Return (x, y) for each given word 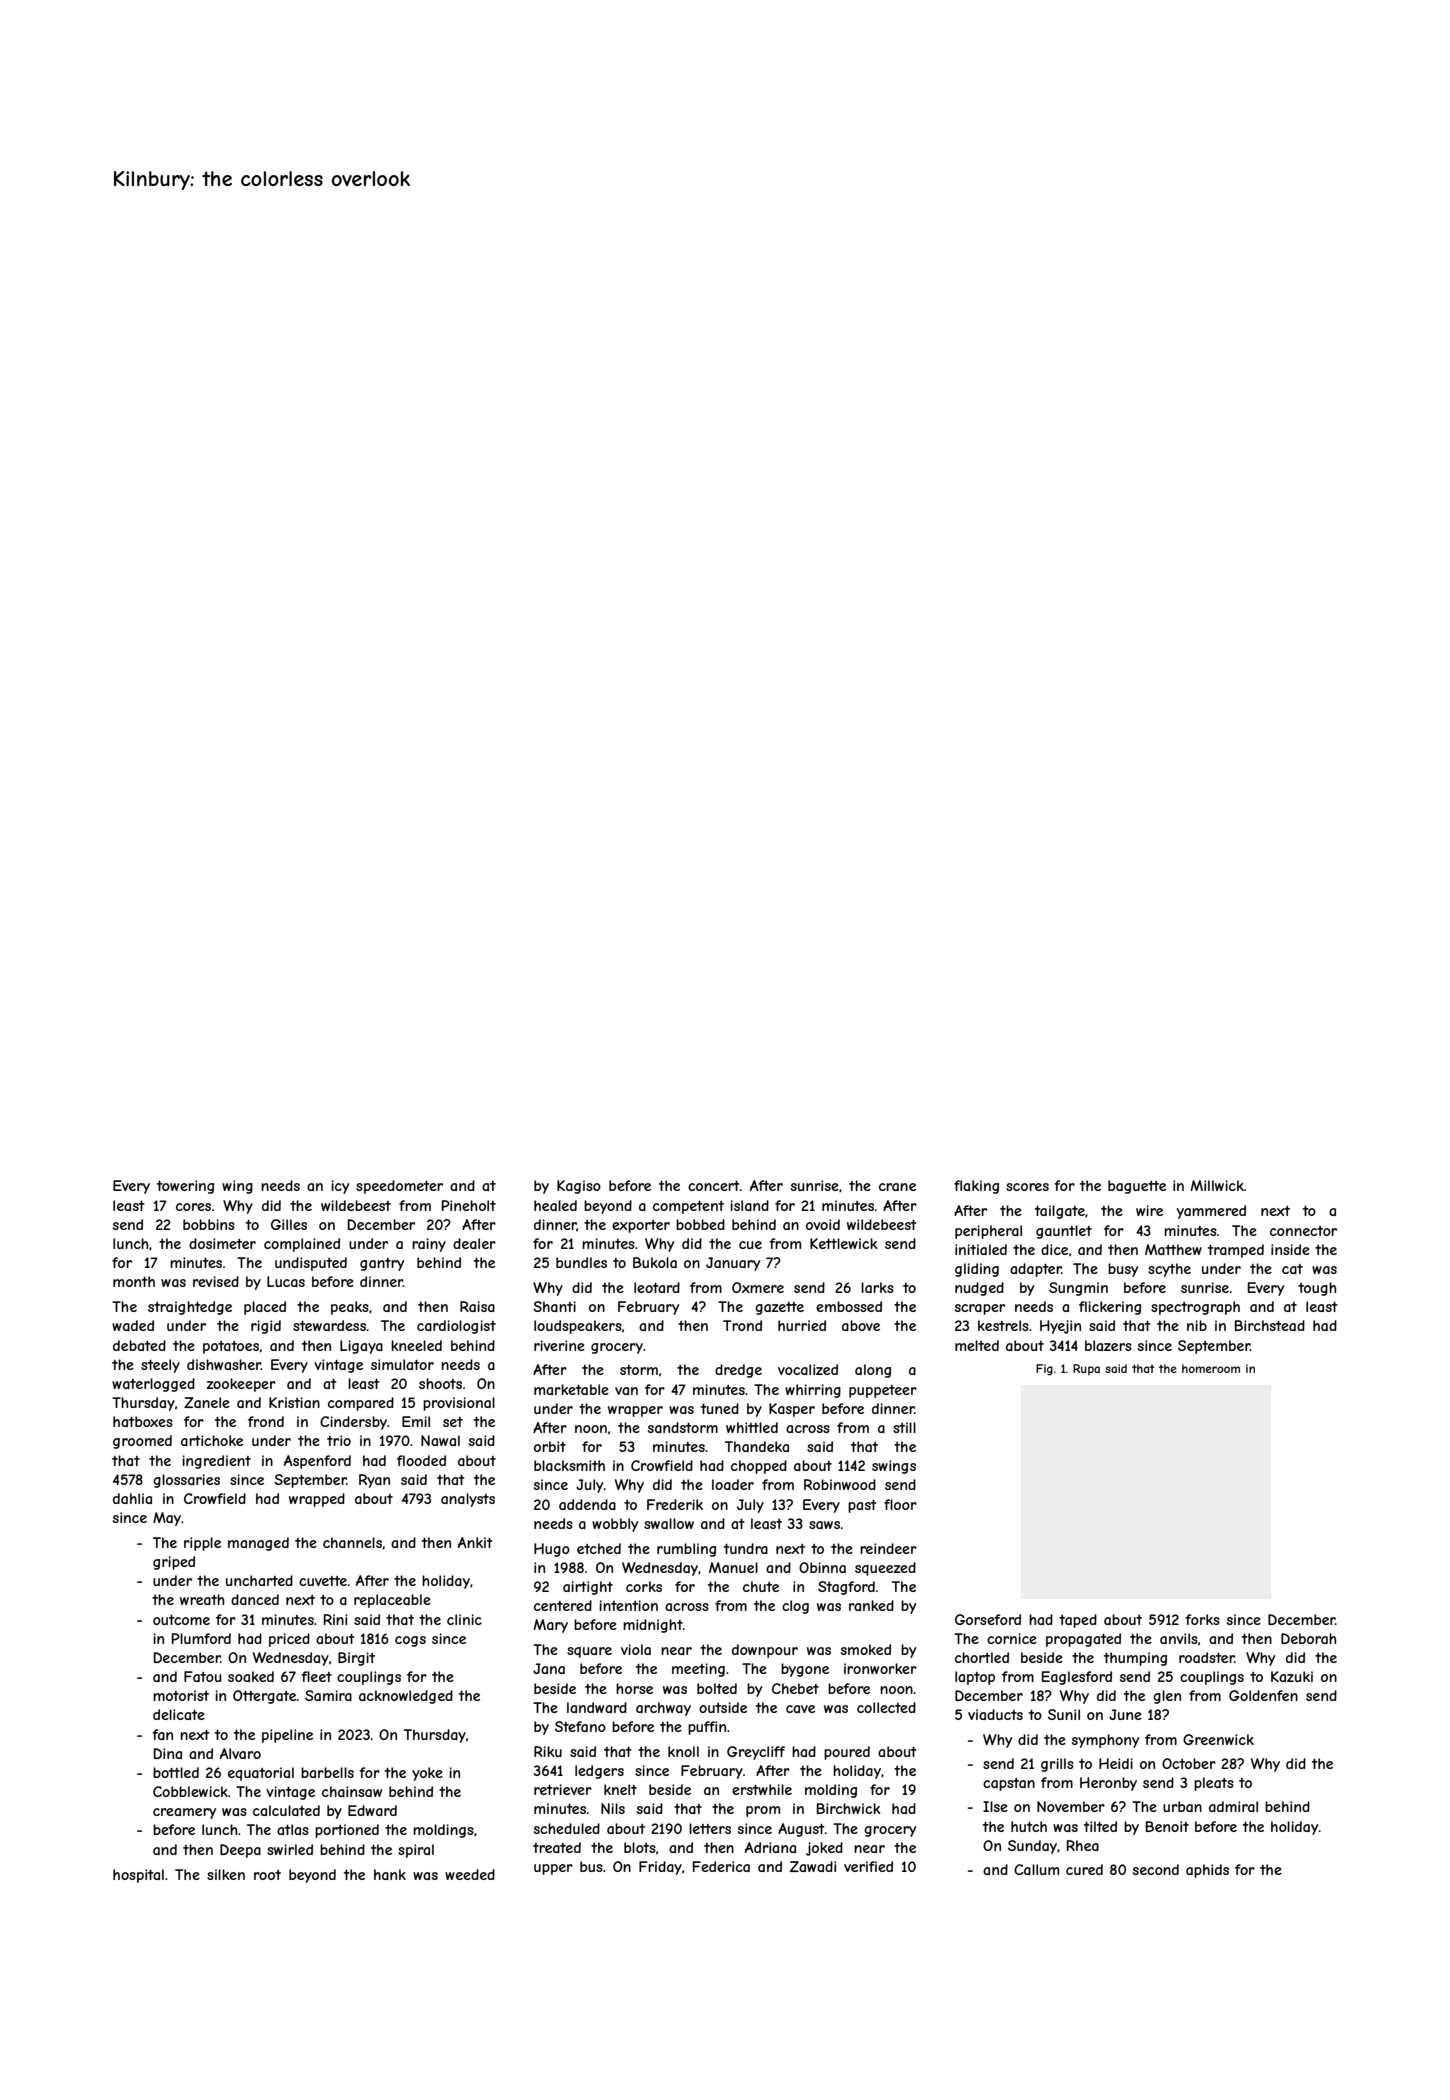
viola (636, 1649)
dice (1054, 1249)
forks (1202, 1619)
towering (185, 1187)
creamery (184, 1813)
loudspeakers (578, 1327)
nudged (979, 1289)
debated (139, 1345)
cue (750, 1245)
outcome (181, 1619)
